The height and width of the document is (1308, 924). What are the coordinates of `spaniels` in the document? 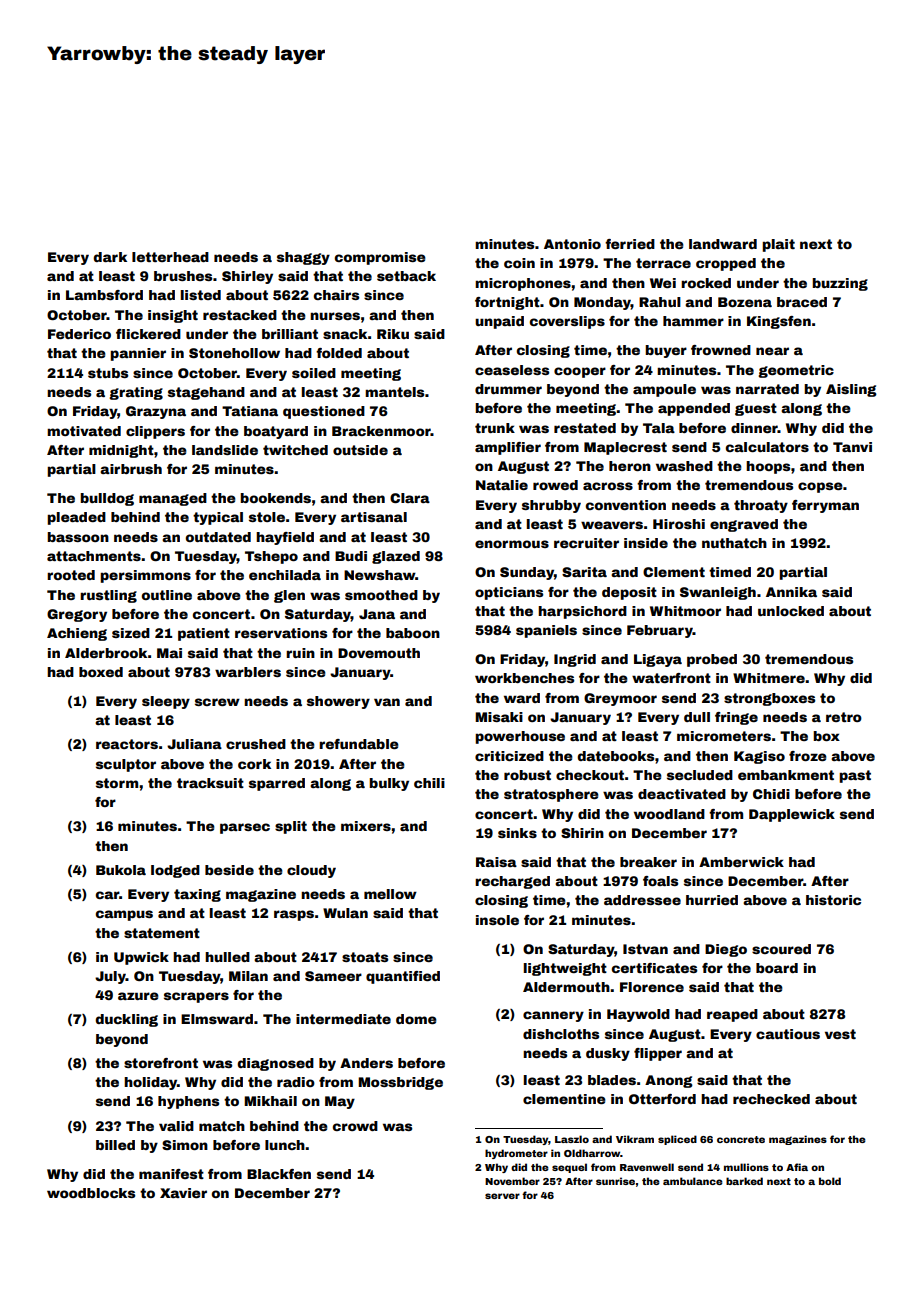 It's located at (546, 631).
